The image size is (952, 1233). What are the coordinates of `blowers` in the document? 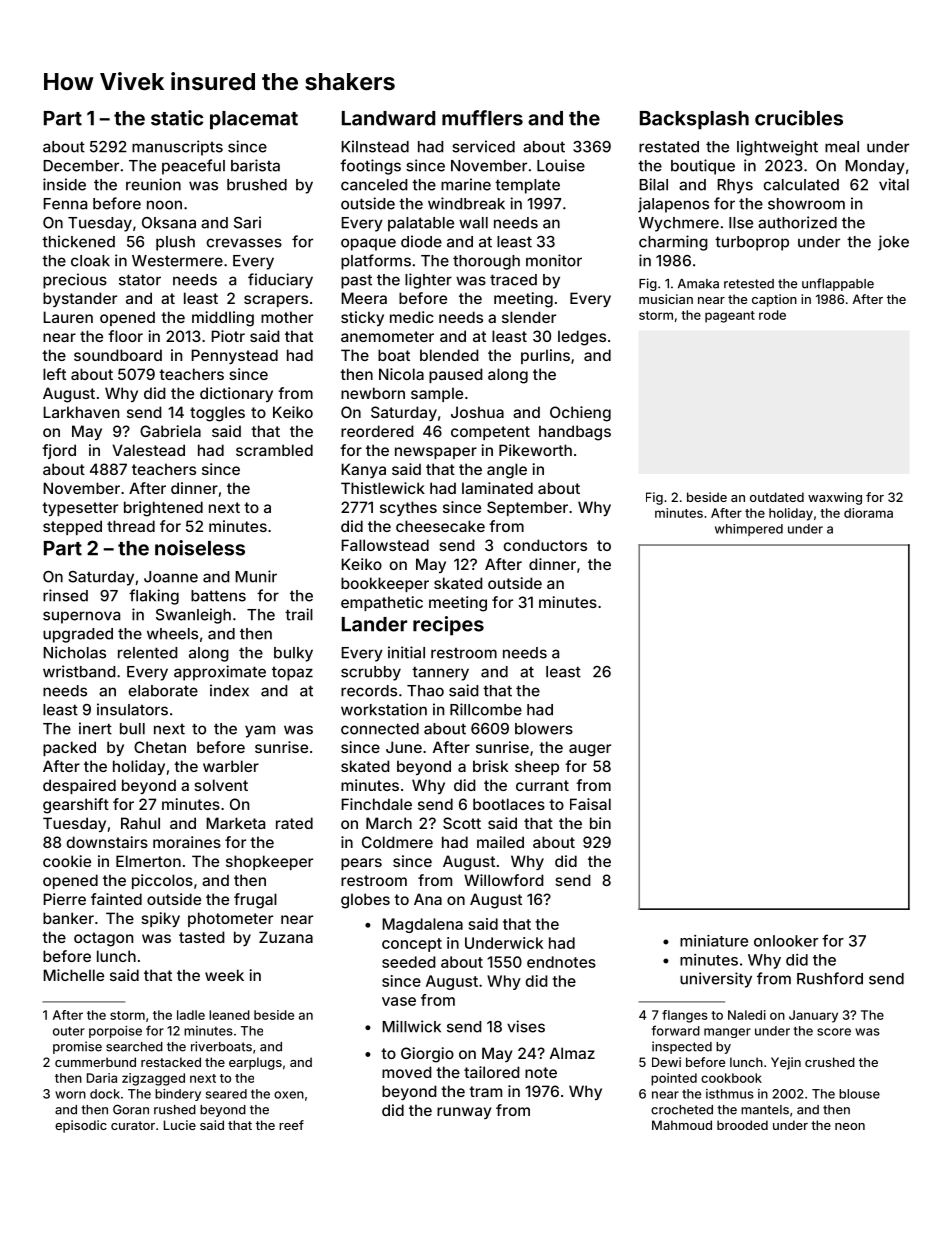 It's located at (544, 729).
